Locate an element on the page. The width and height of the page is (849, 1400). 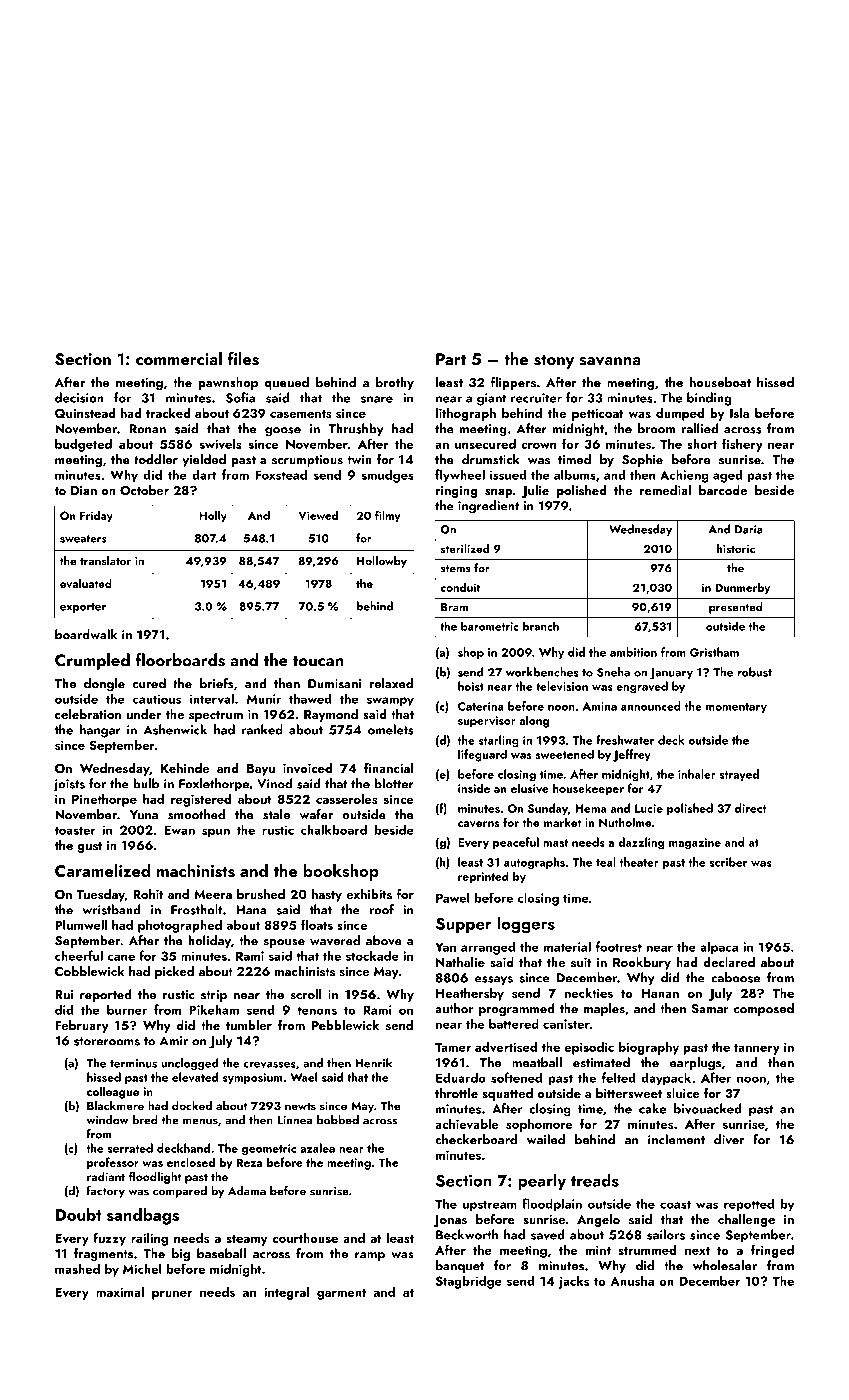
toddler is located at coordinates (156, 459).
